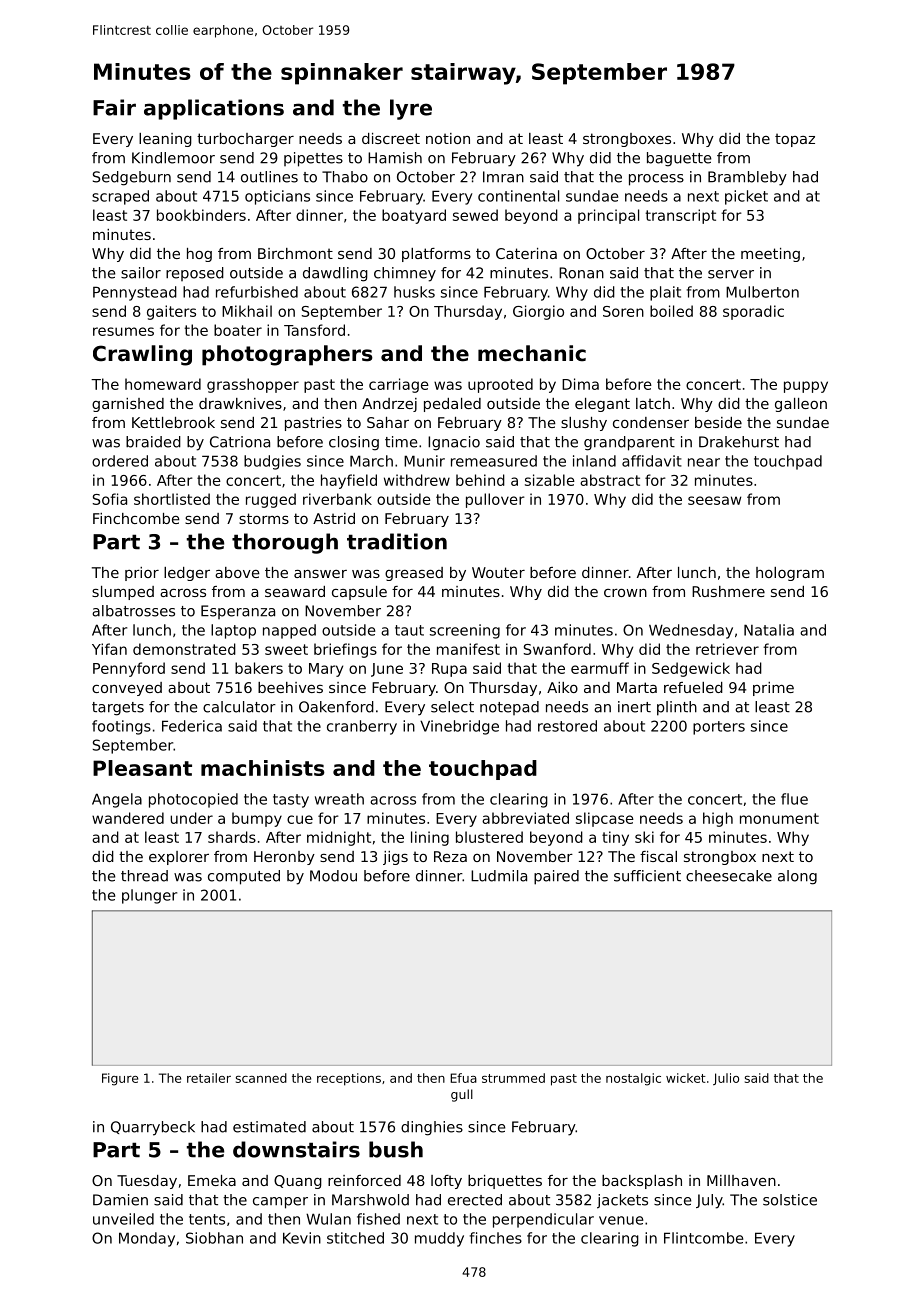  I want to click on Caterina, so click(526, 253).
